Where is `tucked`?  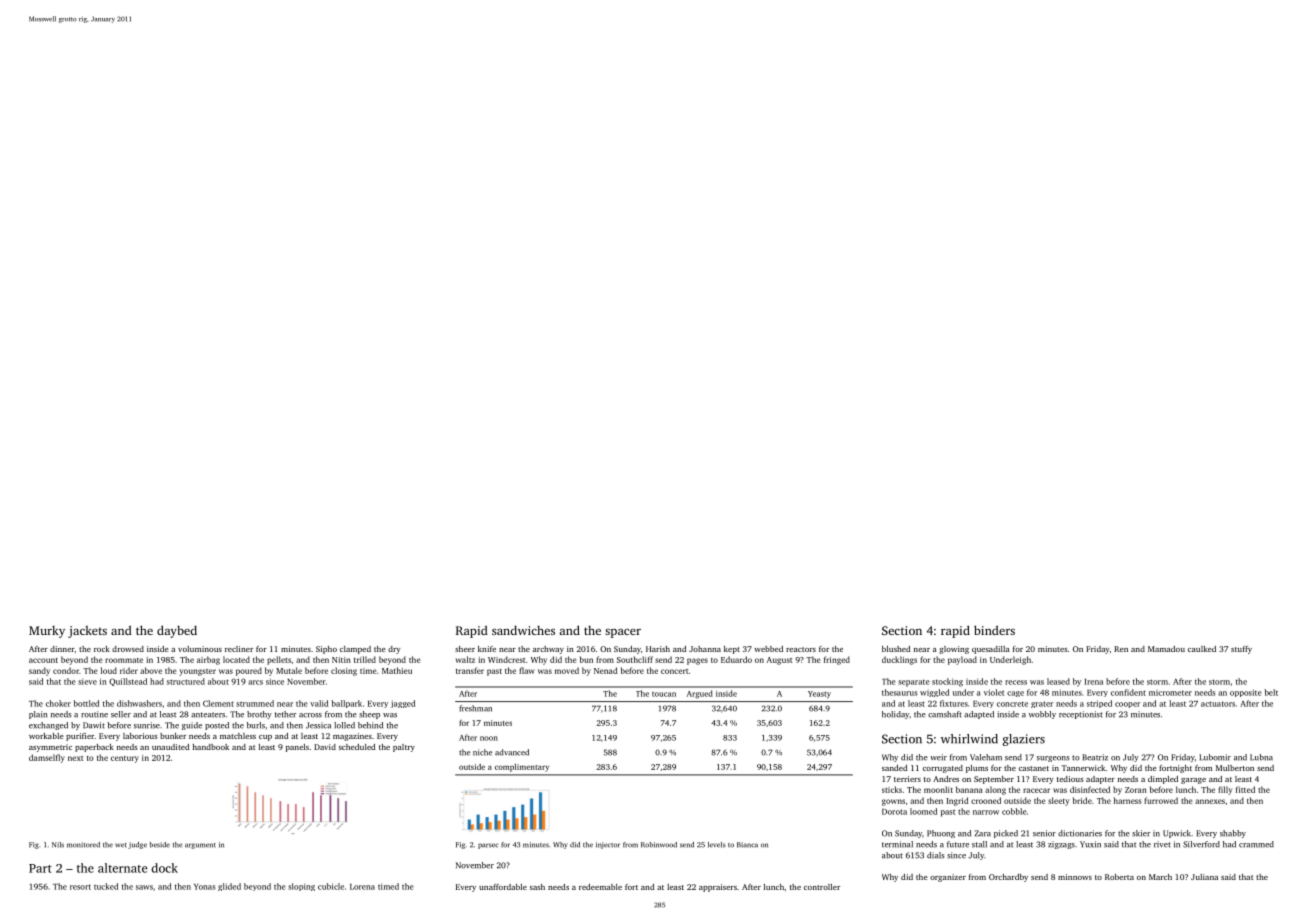
tucked is located at coordinates (106, 886).
